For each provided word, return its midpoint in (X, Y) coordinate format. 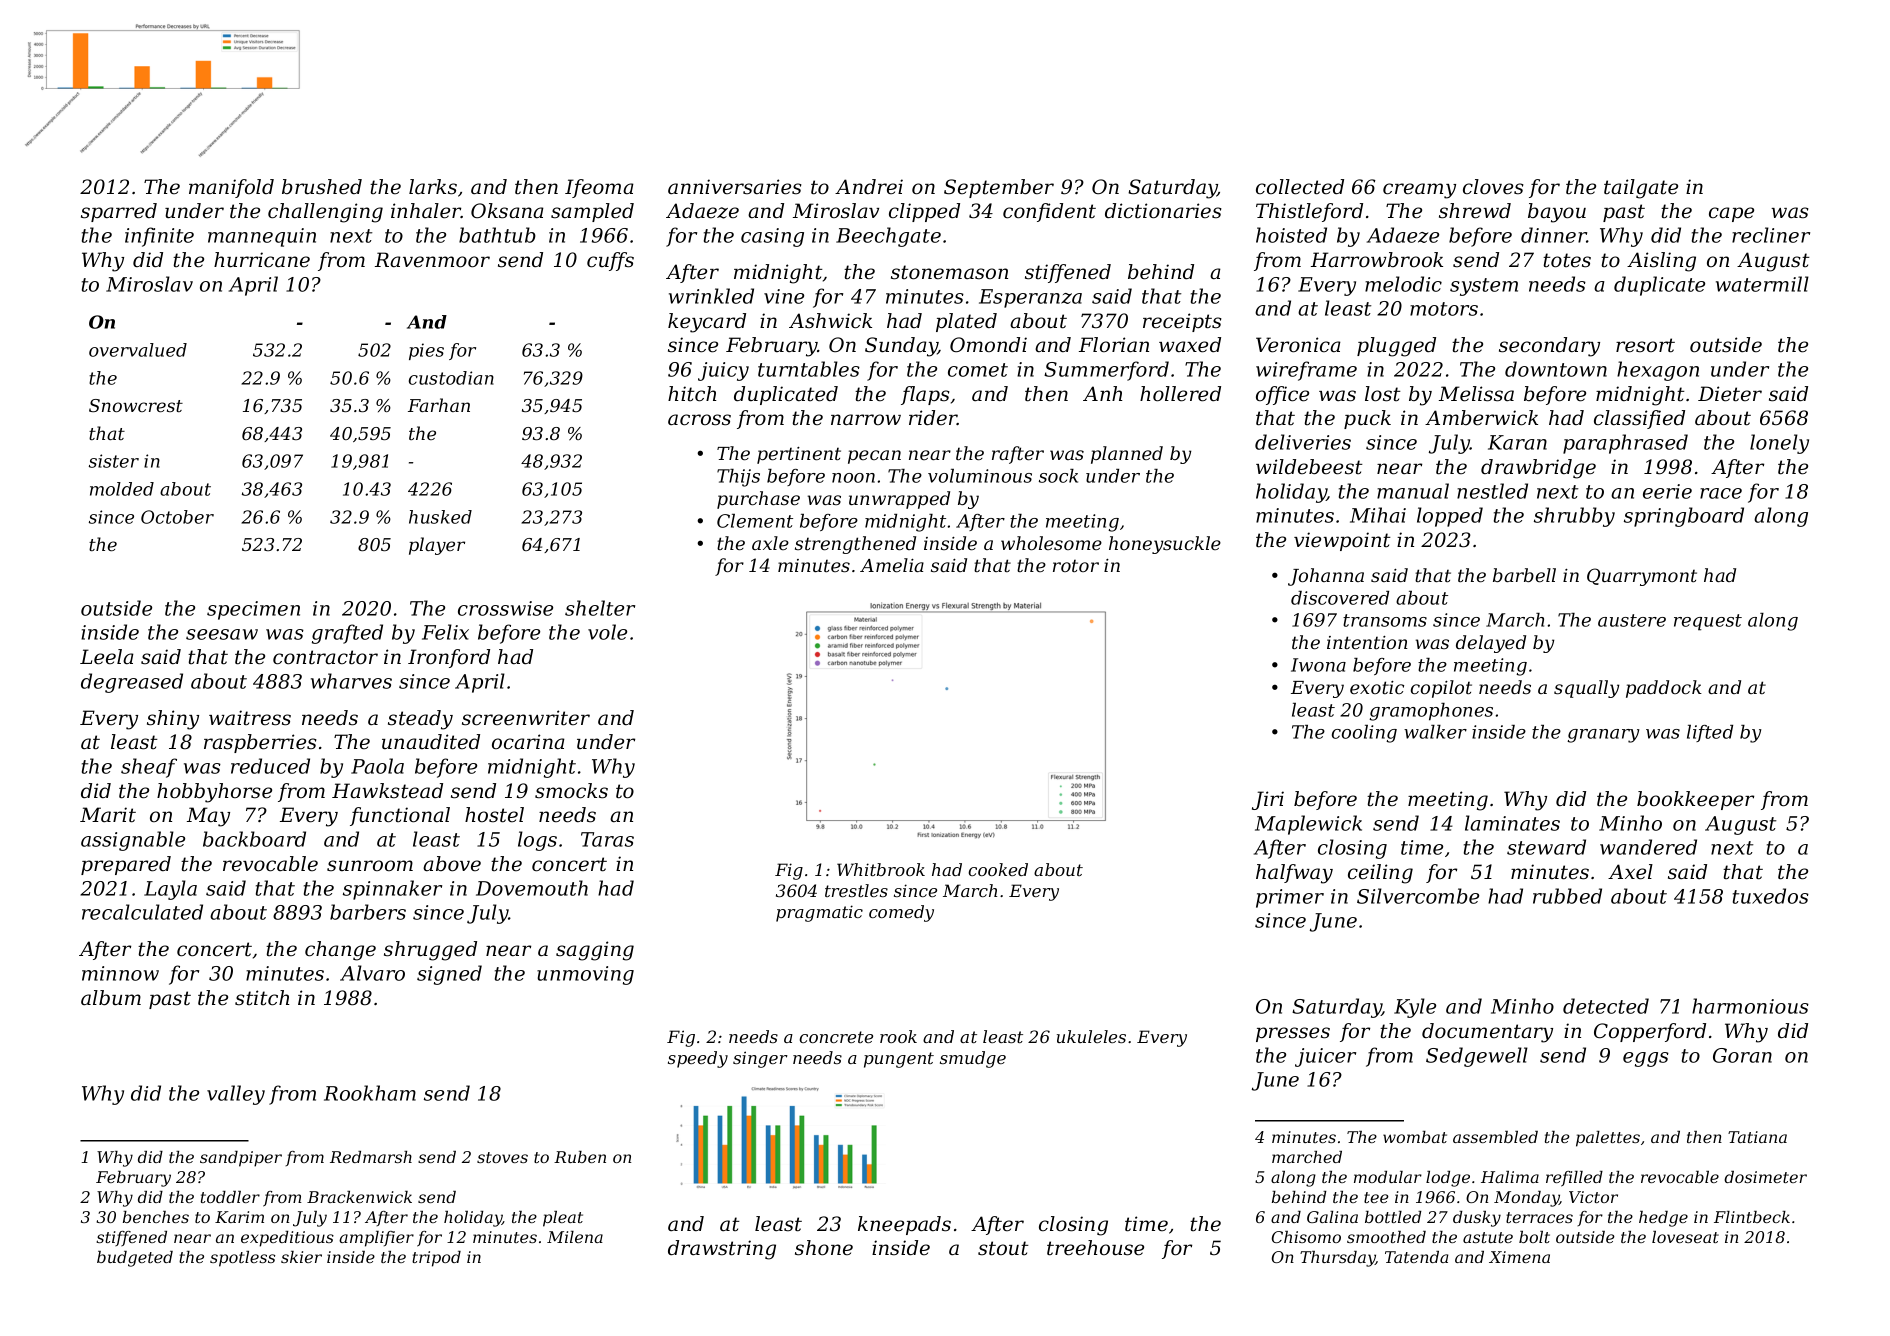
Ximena (1519, 1257)
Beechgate (888, 237)
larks (433, 187)
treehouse (1095, 1248)
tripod (436, 1259)
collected (1300, 187)
